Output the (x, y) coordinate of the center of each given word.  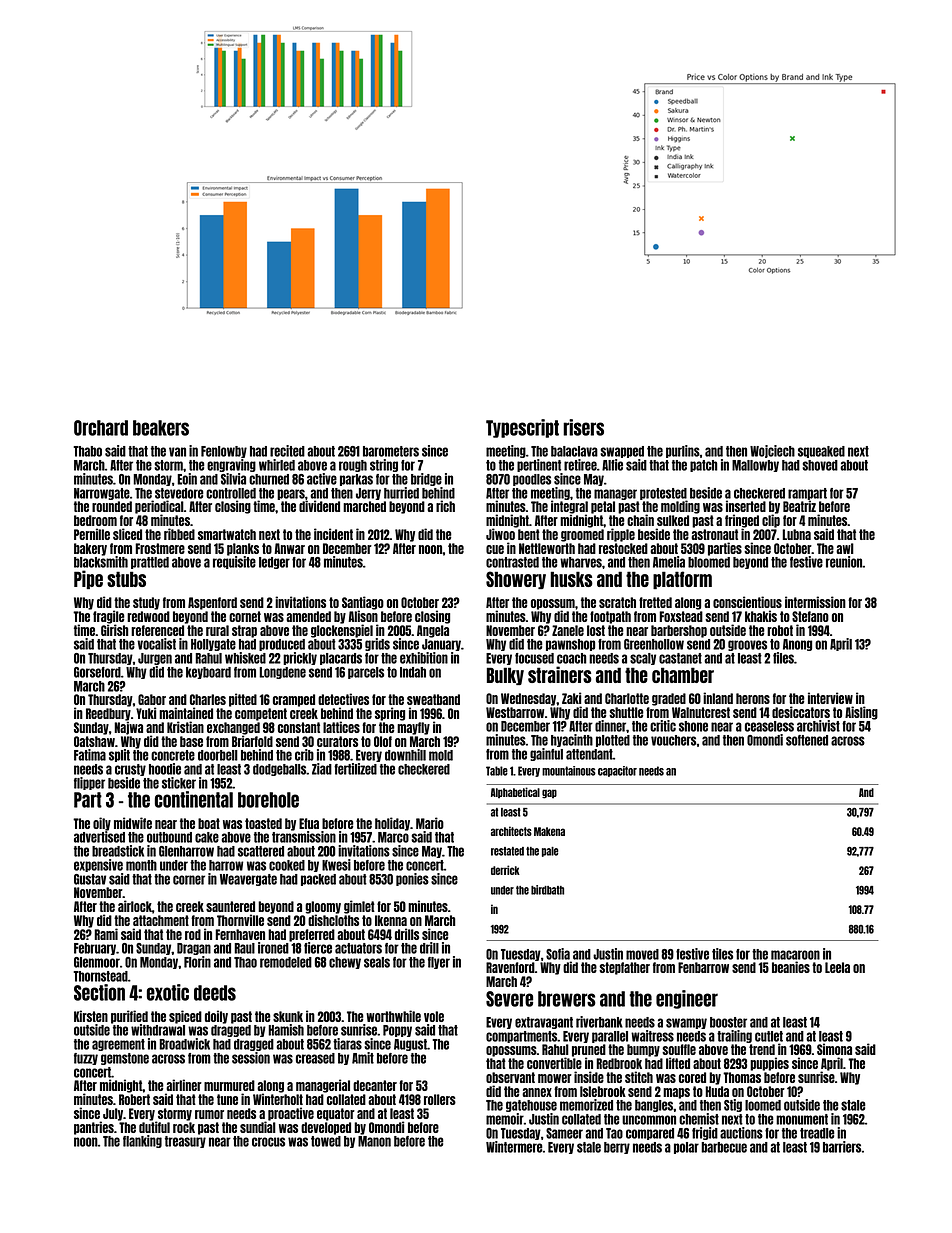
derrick (505, 870)
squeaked (821, 452)
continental (194, 799)
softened (807, 740)
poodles (532, 480)
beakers (161, 428)
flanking (142, 1141)
